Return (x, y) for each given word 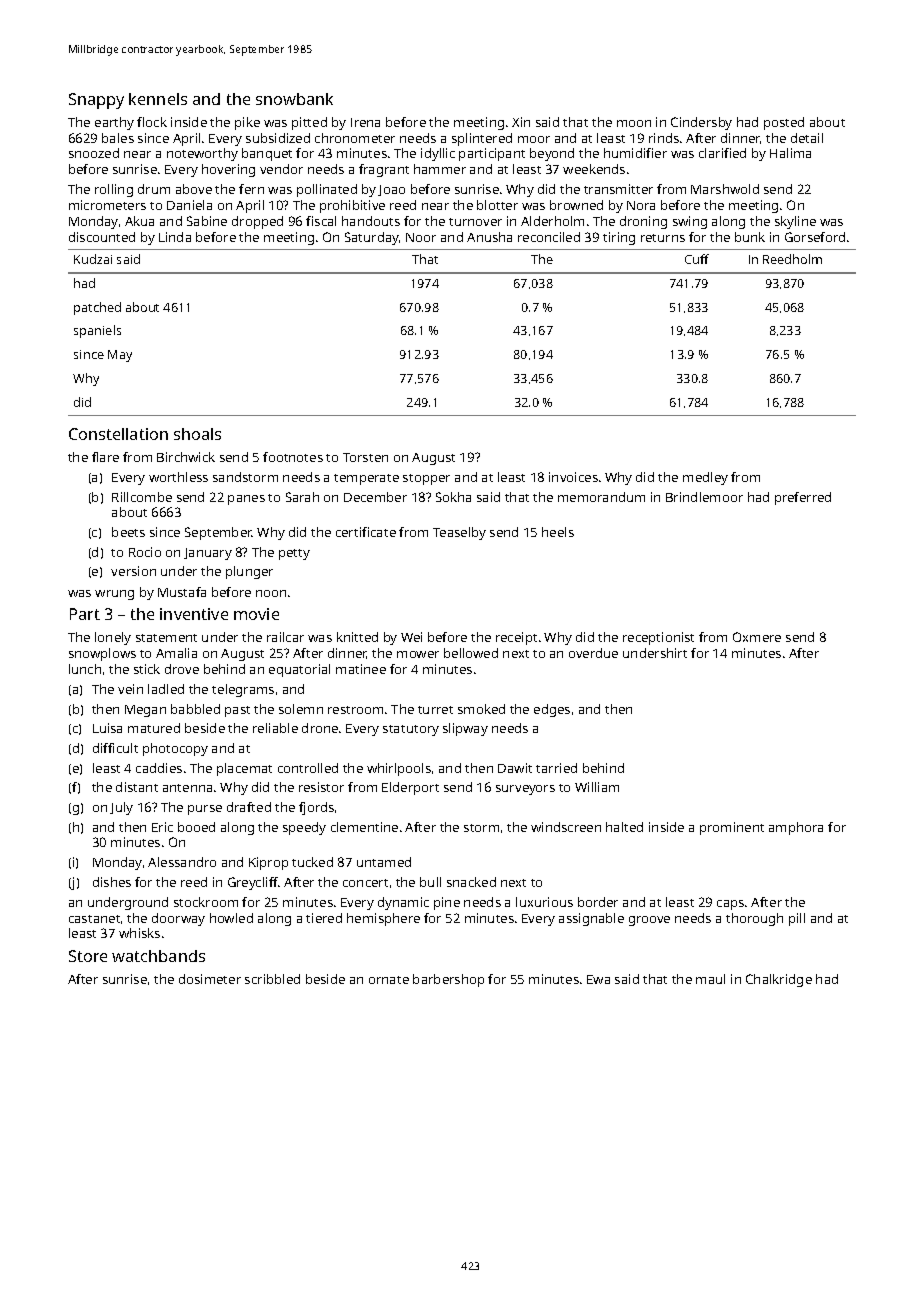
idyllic (438, 154)
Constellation (118, 434)
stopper (426, 479)
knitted (357, 637)
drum (154, 189)
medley (705, 478)
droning (643, 222)
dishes (112, 882)
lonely (113, 638)
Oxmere (757, 637)
